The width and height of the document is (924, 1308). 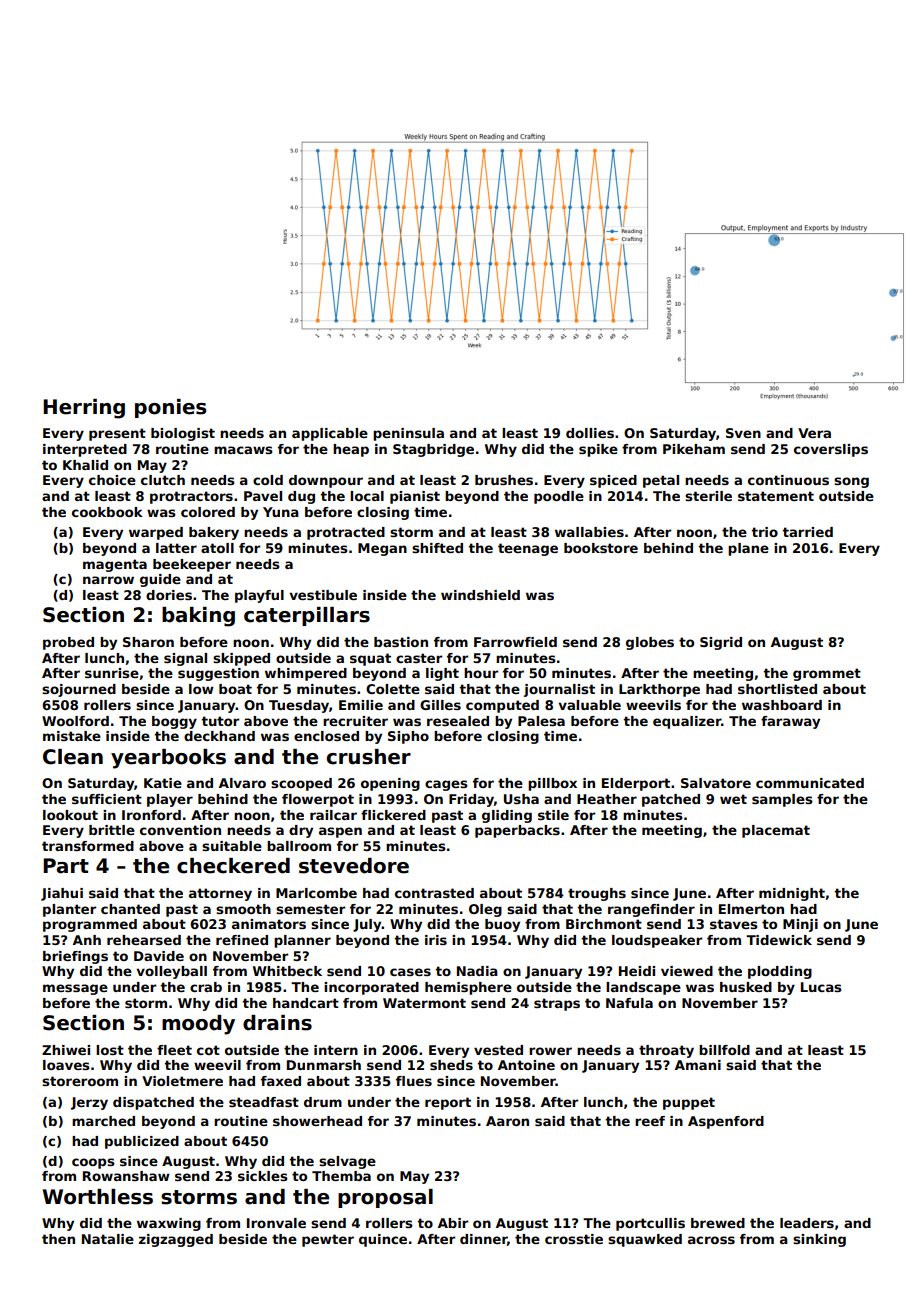 What do you see at coordinates (590, 433) in the document?
I see `dollies` at bounding box center [590, 433].
